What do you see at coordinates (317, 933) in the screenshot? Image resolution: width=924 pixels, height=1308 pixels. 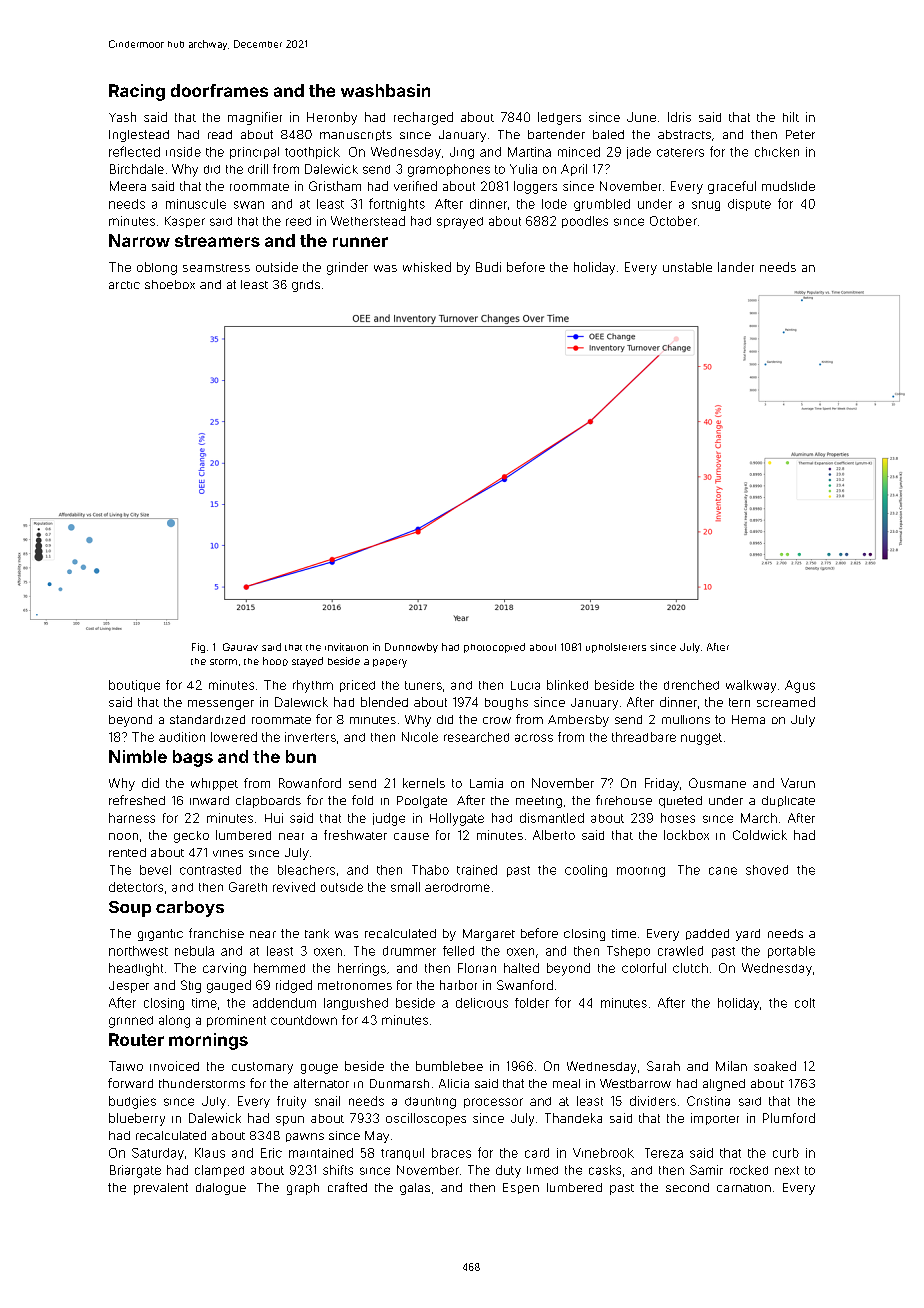 I see `tank` at bounding box center [317, 933].
